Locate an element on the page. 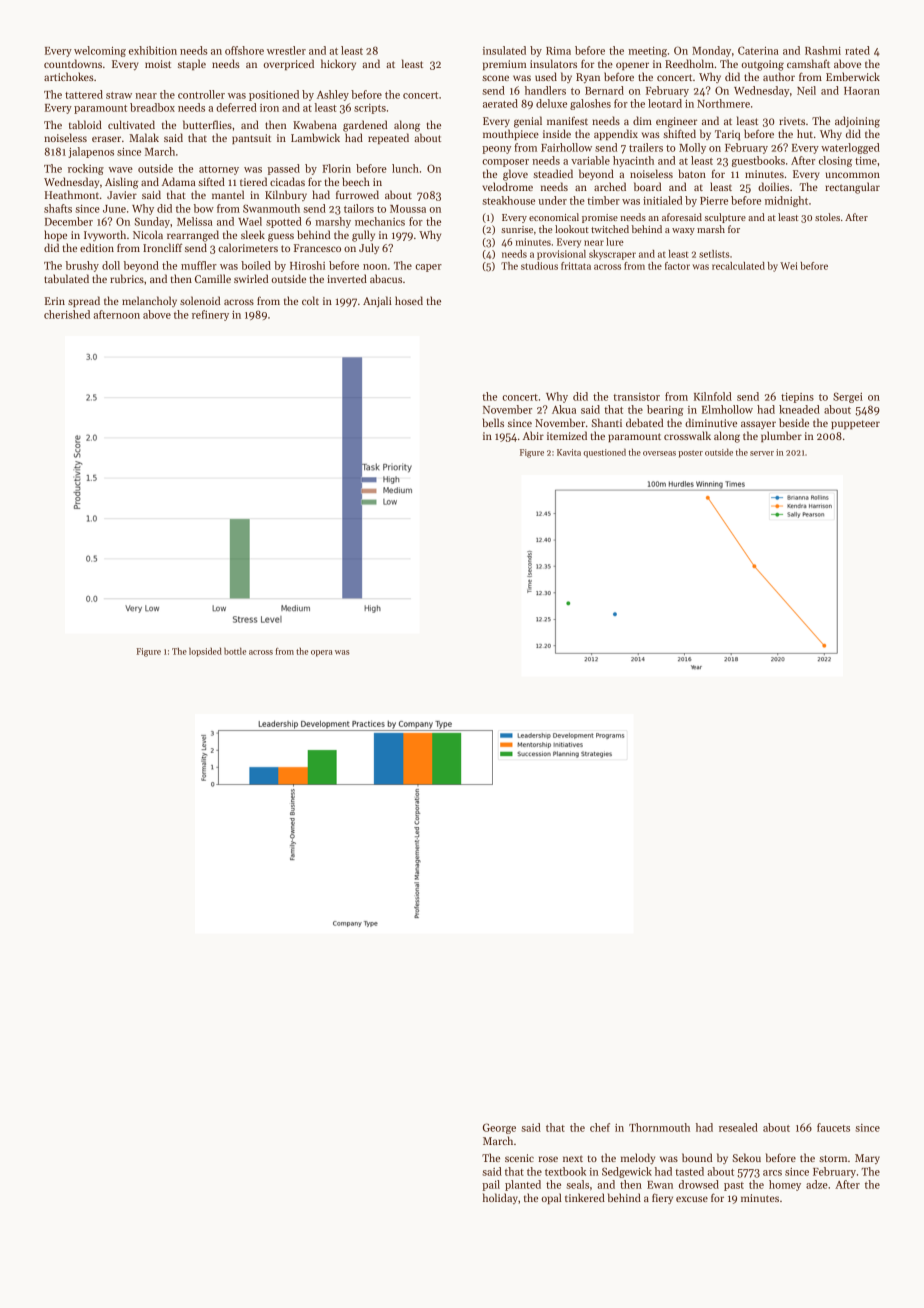  George is located at coordinates (499, 1128).
